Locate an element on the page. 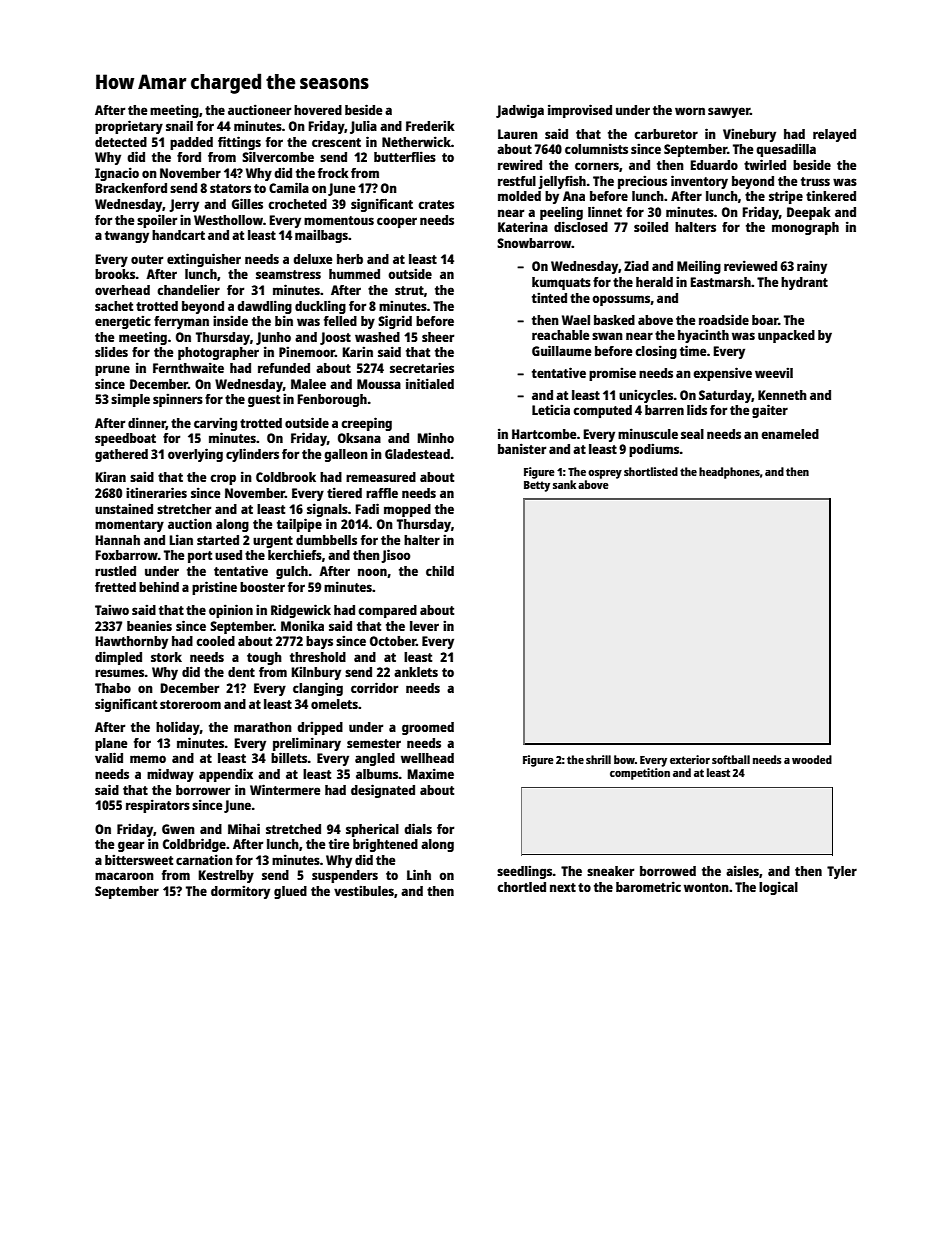 Image resolution: width=952 pixels, height=1233 pixels. enameled is located at coordinates (790, 434).
